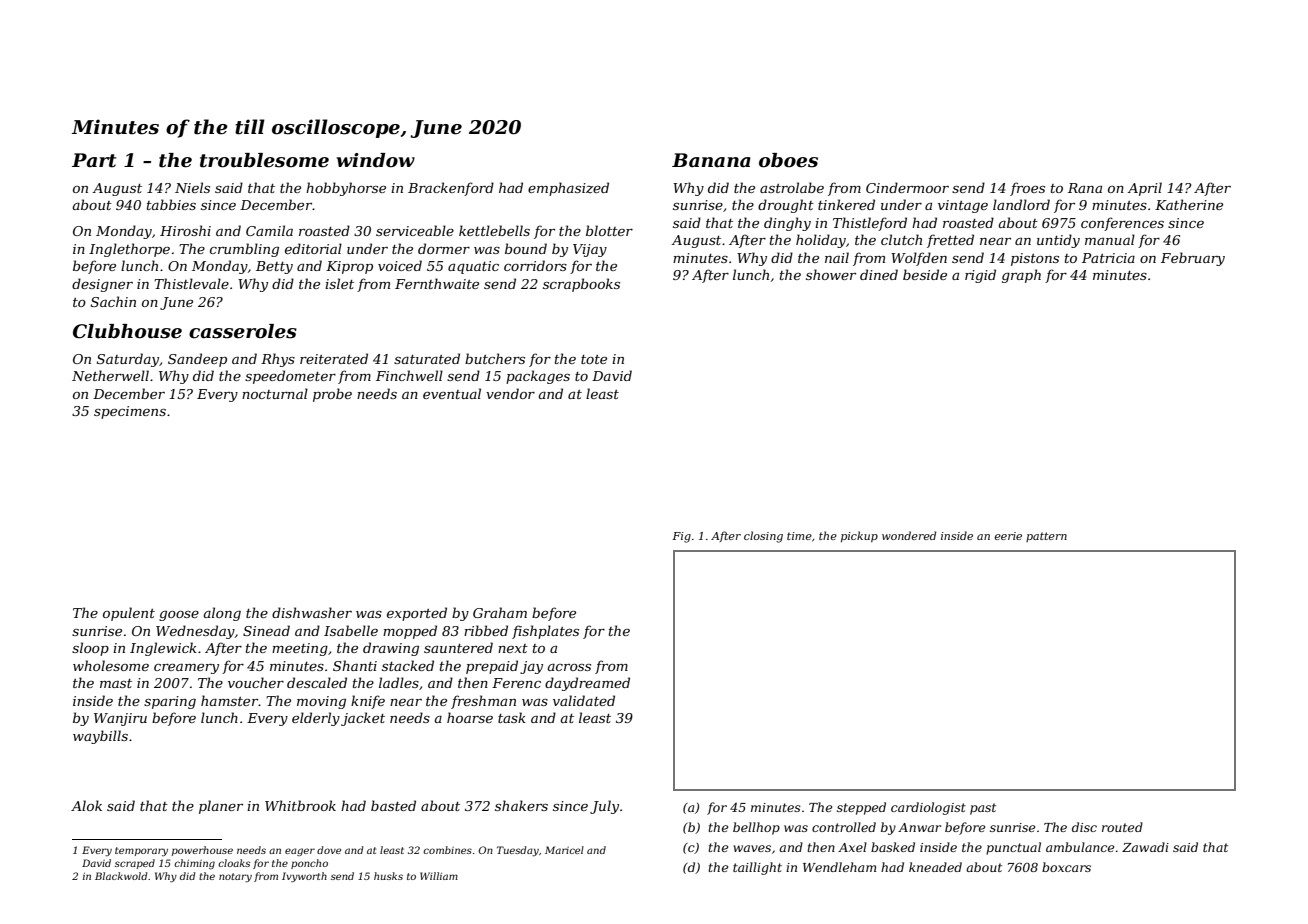 The width and height of the document is (1308, 924). Describe the element at coordinates (495, 358) in the document. I see `butchers` at that location.
